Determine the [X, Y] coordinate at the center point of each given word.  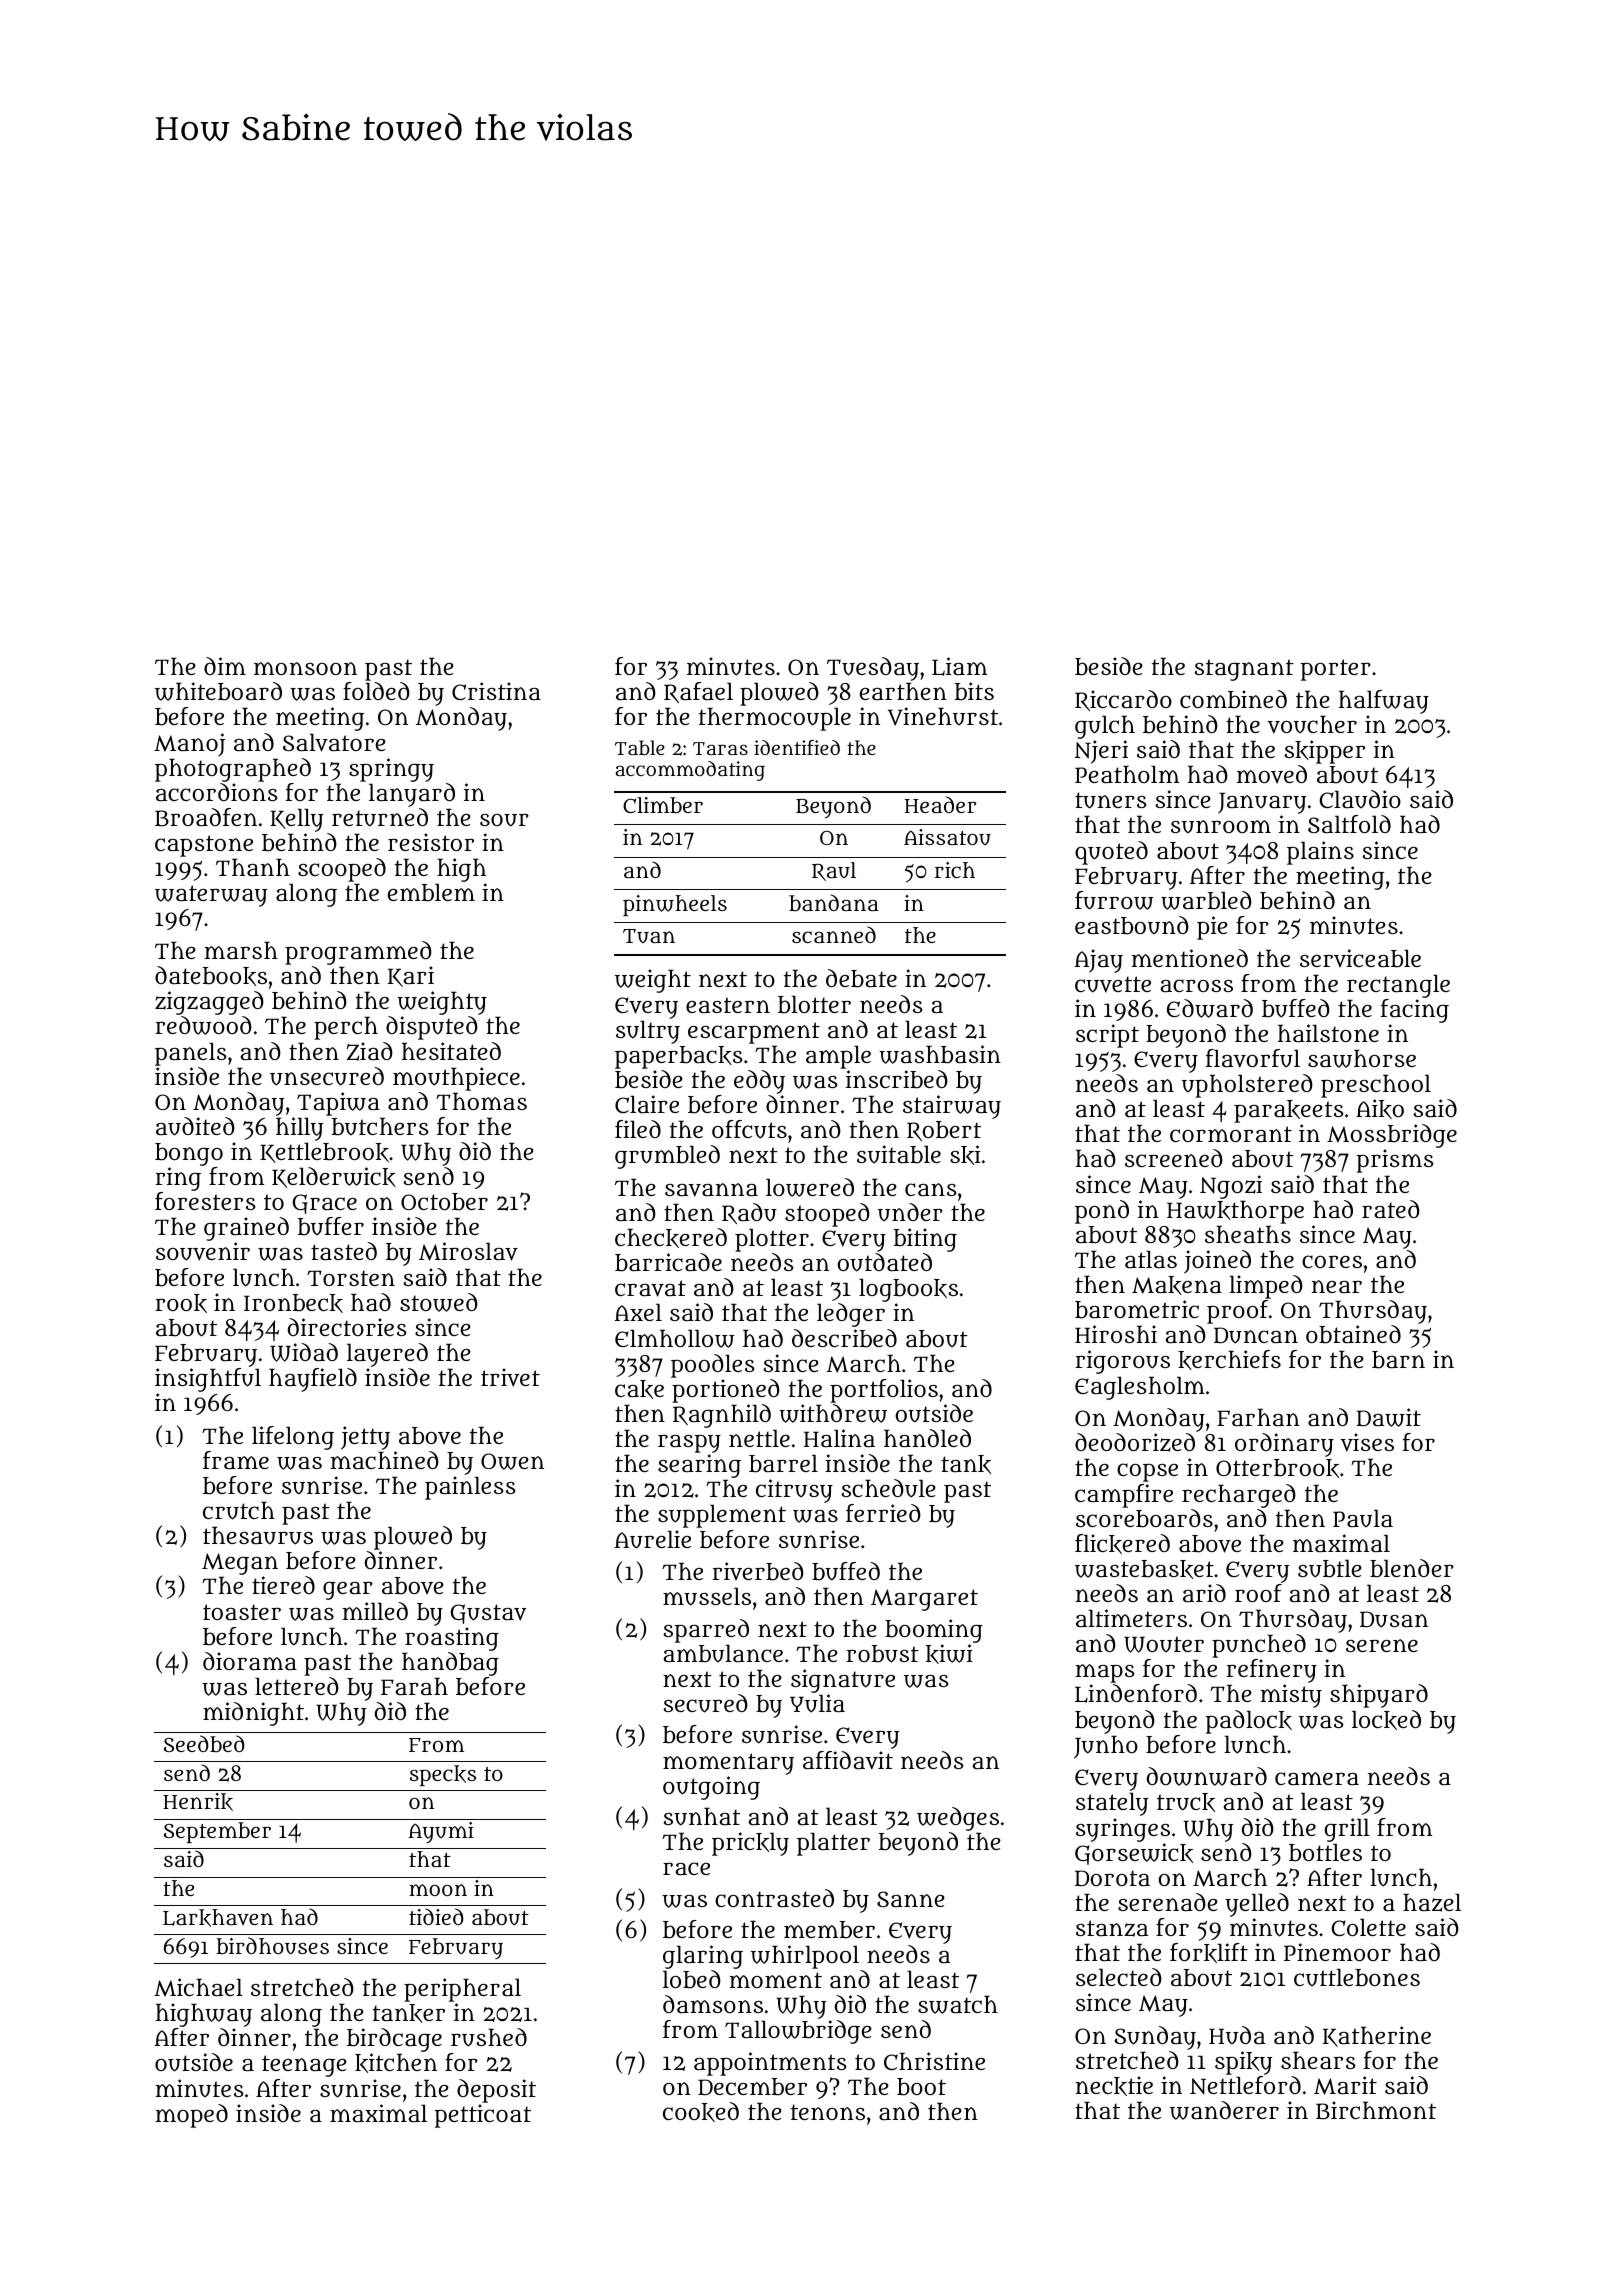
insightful [208, 1380]
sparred [706, 1631]
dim [225, 666]
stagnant [1244, 670]
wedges [958, 1819]
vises [1367, 1442]
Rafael [698, 692]
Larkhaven [218, 1918]
